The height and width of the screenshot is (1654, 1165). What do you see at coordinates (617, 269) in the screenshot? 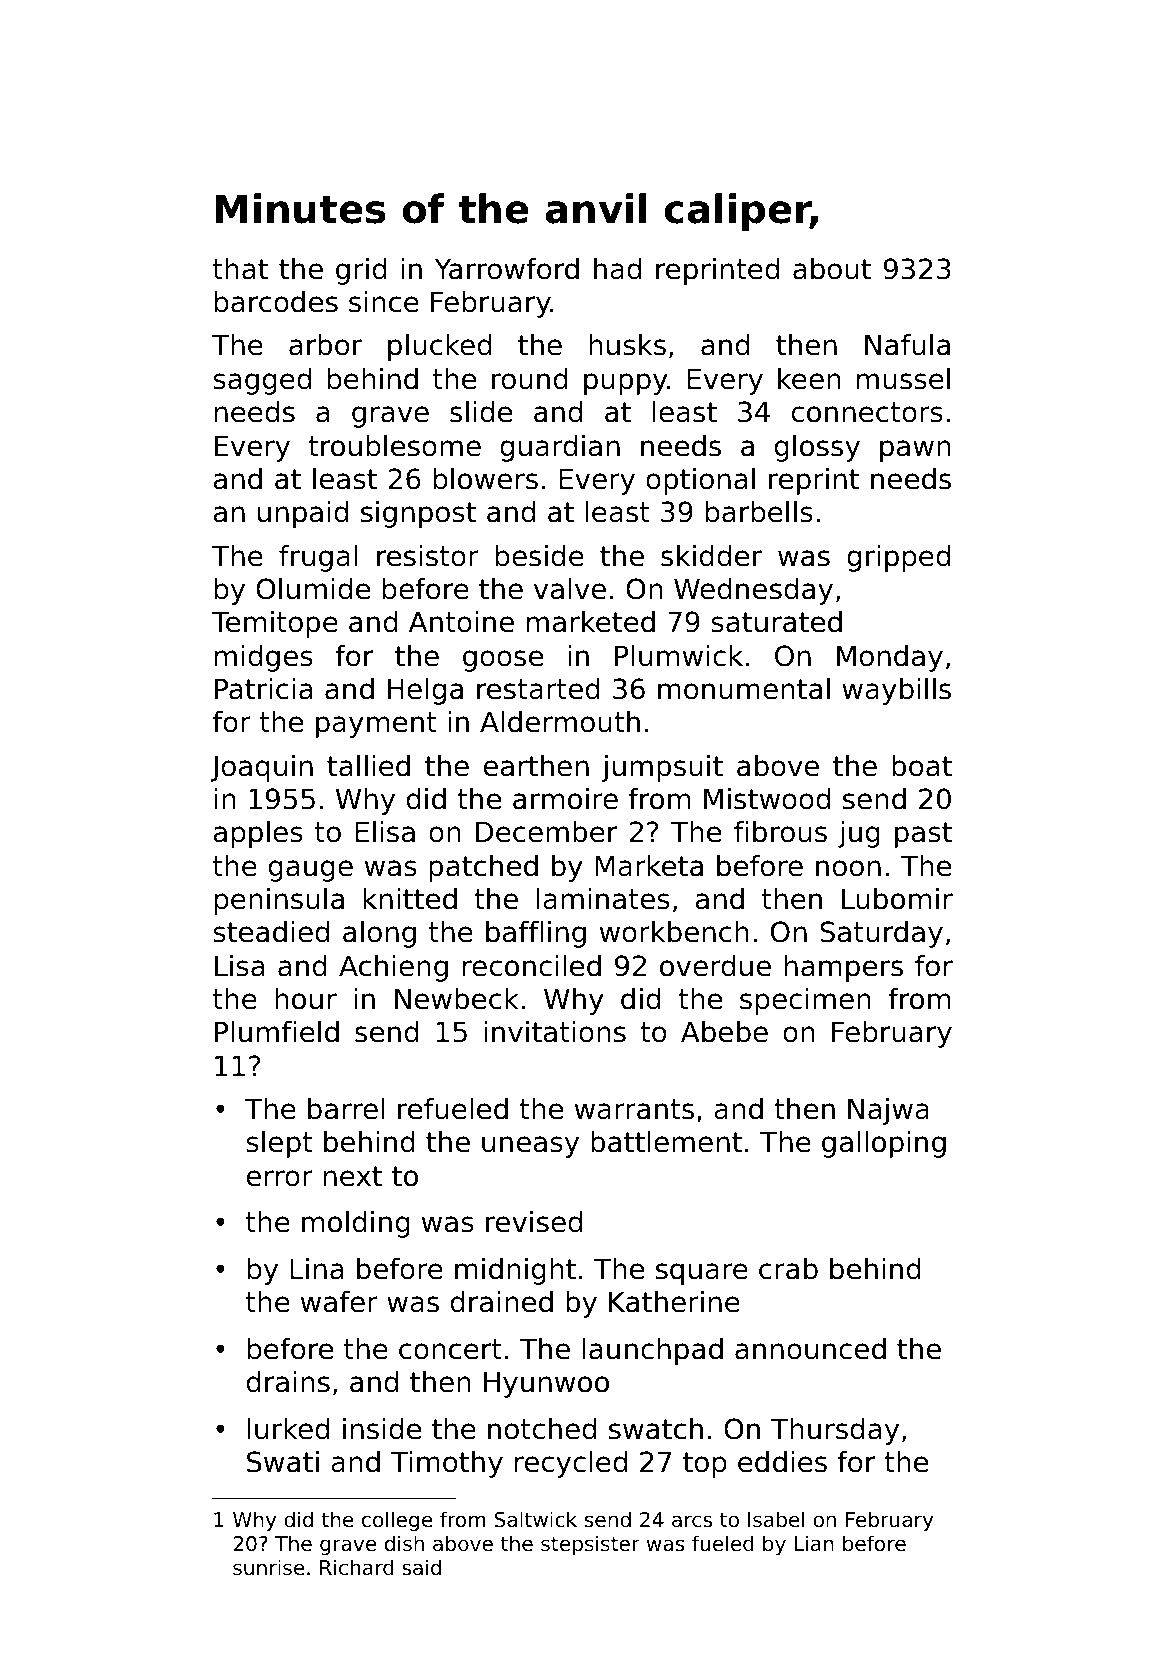
I see `had` at bounding box center [617, 269].
